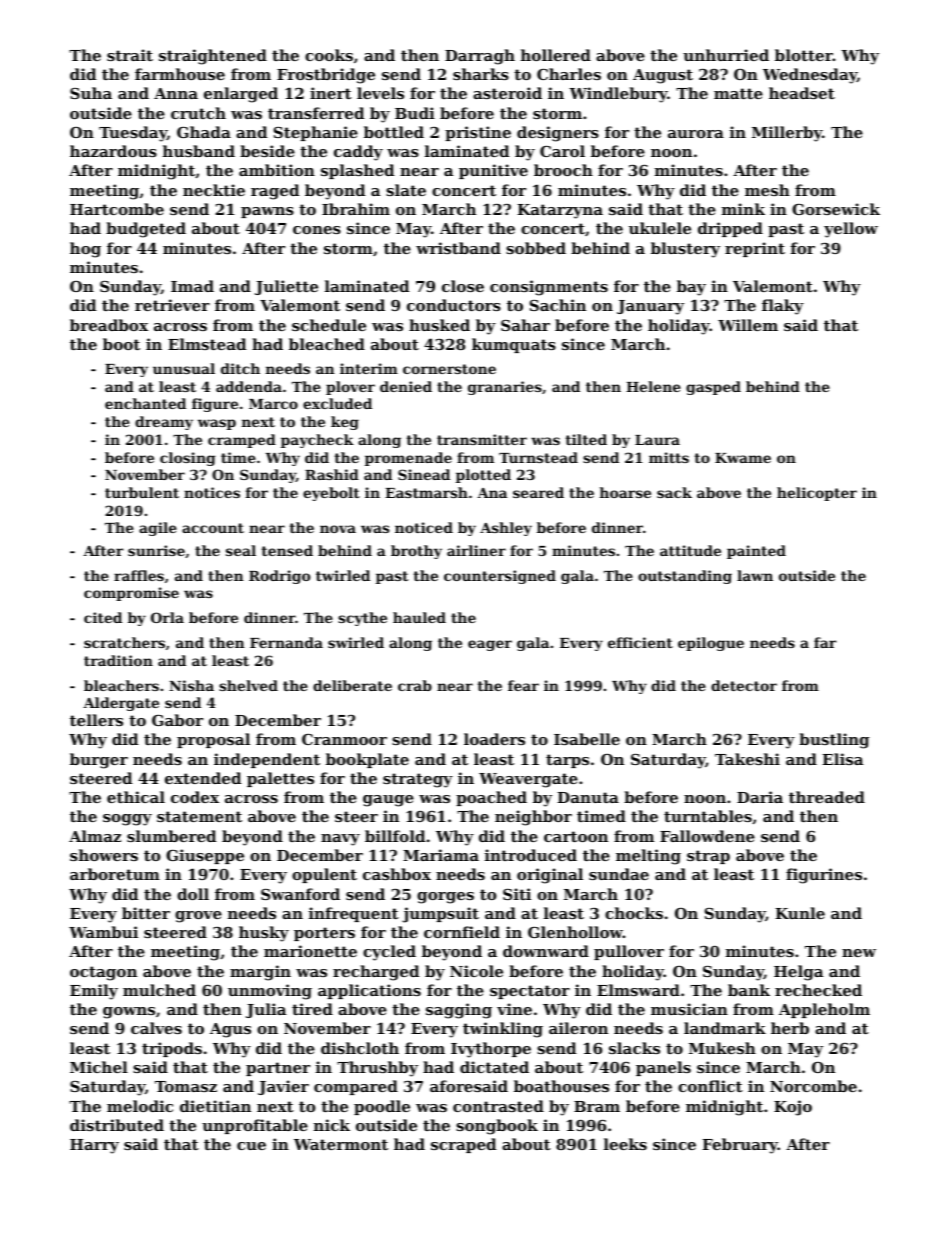  What do you see at coordinates (528, 780) in the screenshot?
I see `Weavergate` at bounding box center [528, 780].
